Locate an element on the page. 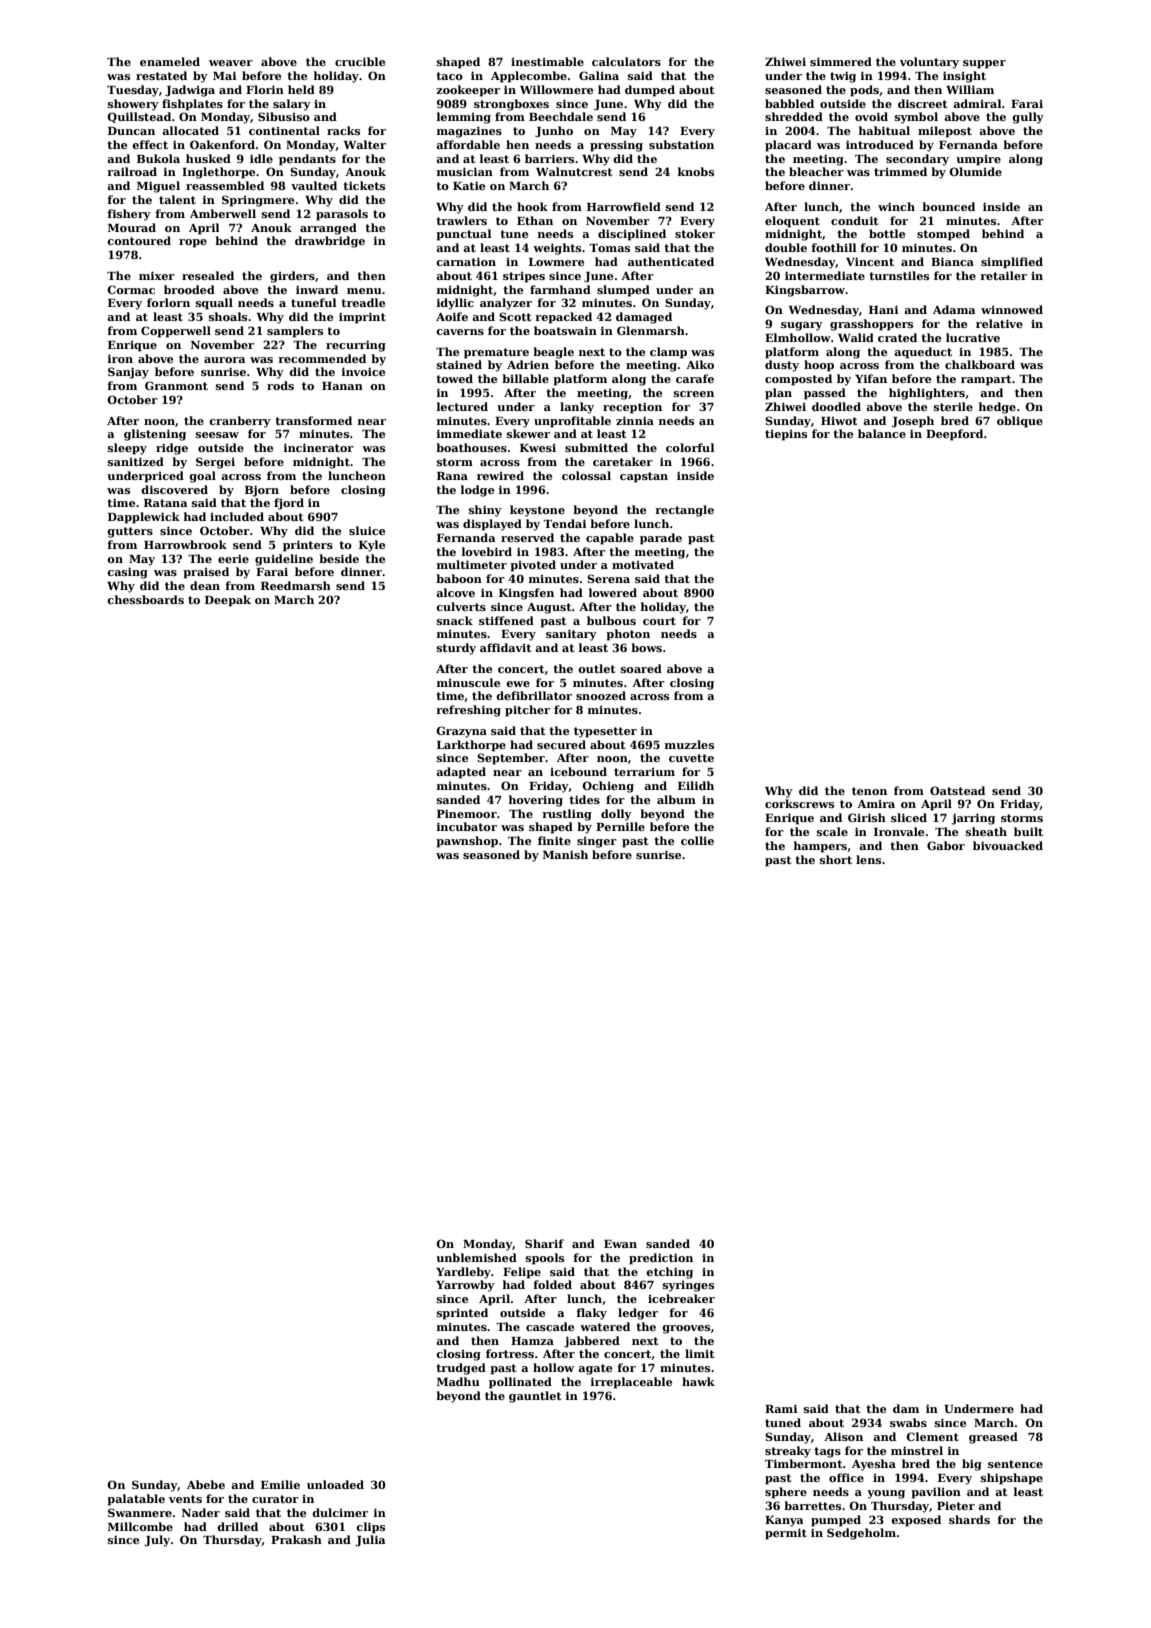 The height and width of the page is (1628, 1151). Ewan is located at coordinates (620, 1244).
